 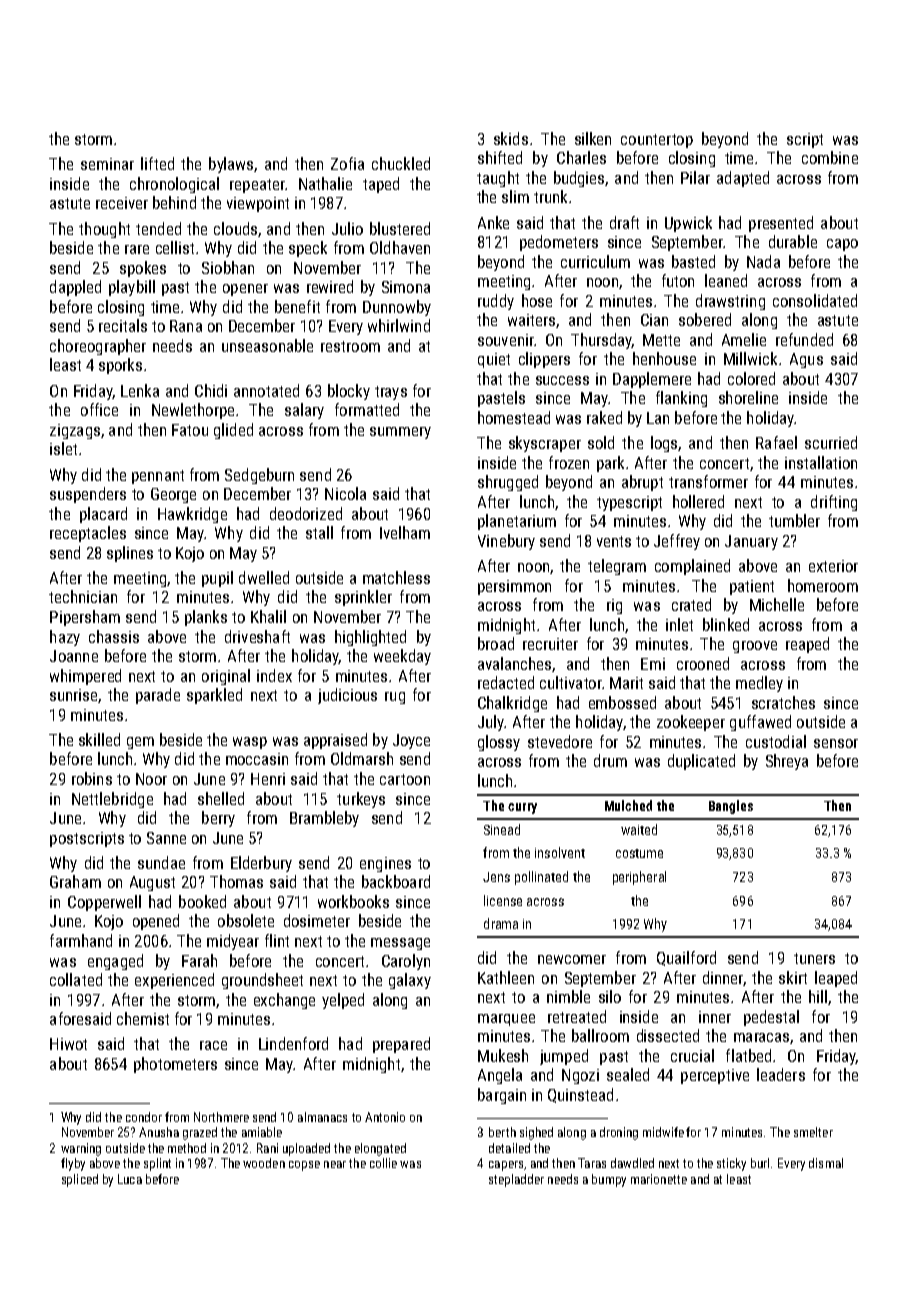 I want to click on combine, so click(x=830, y=157).
